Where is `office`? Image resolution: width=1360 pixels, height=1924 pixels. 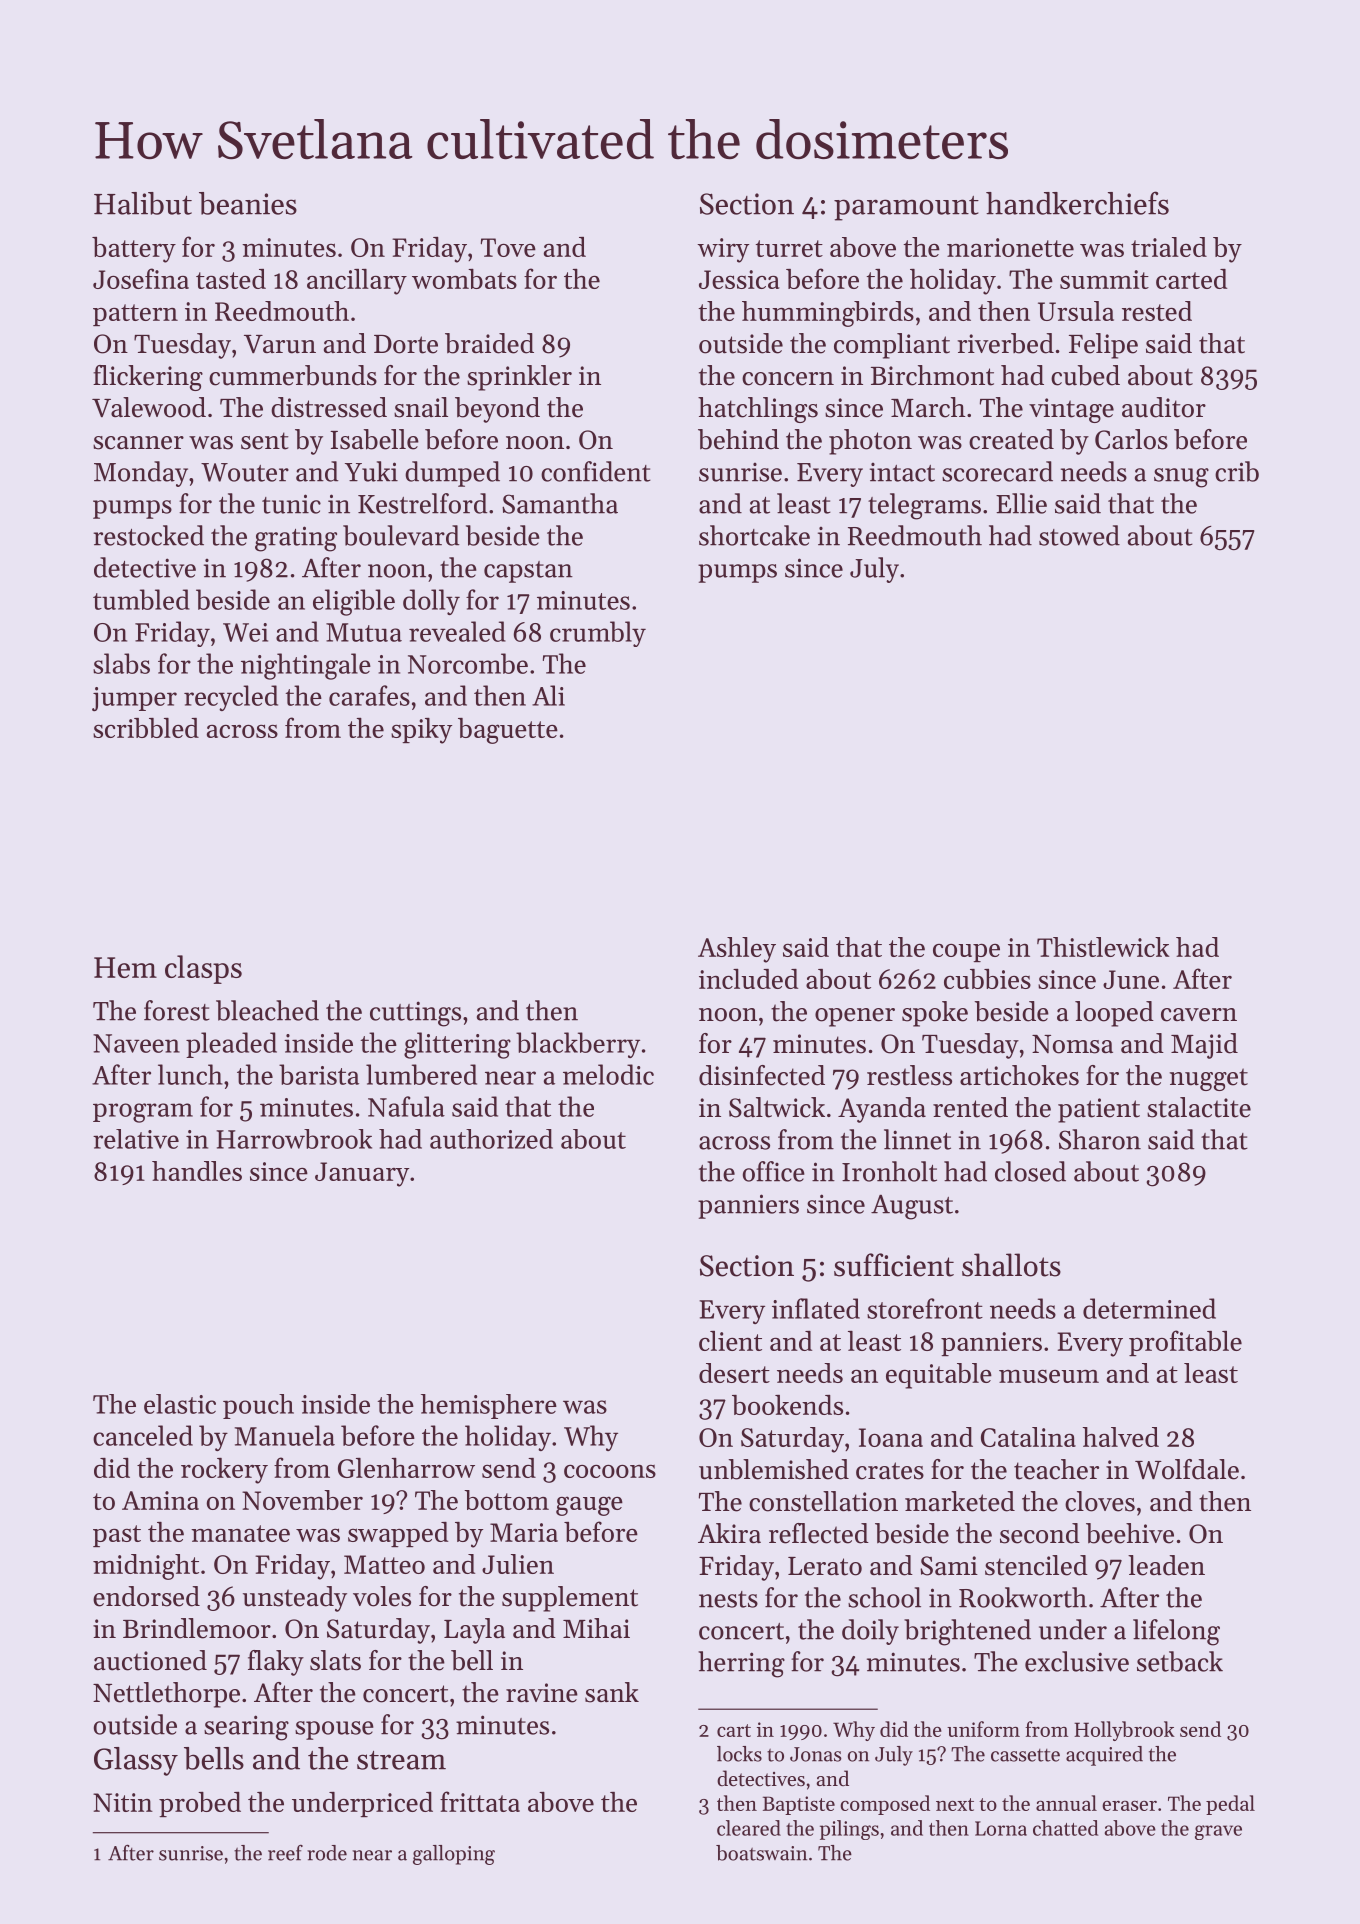
office is located at coordinates (774, 1171).
